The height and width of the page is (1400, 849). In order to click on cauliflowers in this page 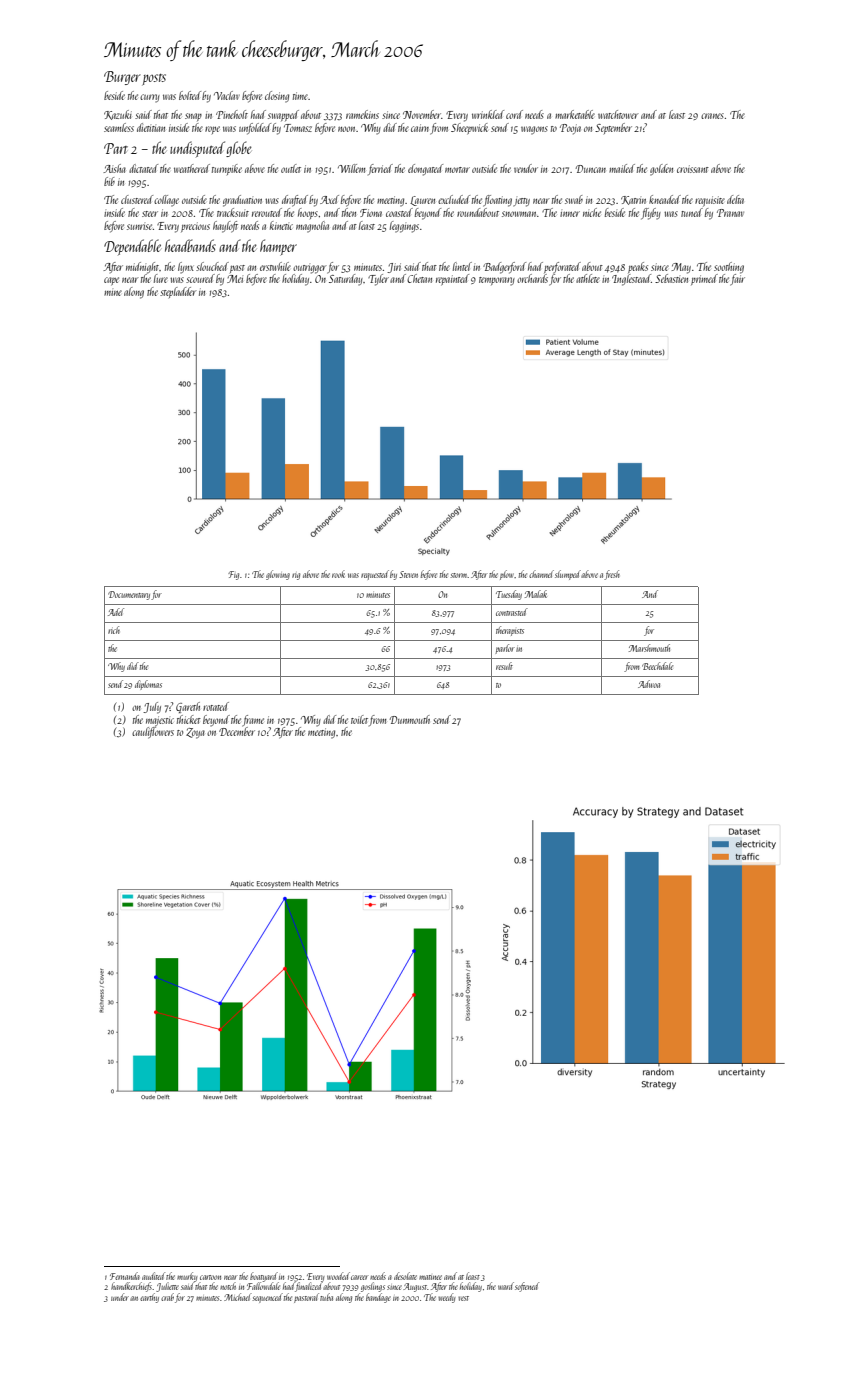, I will do `click(153, 733)`.
